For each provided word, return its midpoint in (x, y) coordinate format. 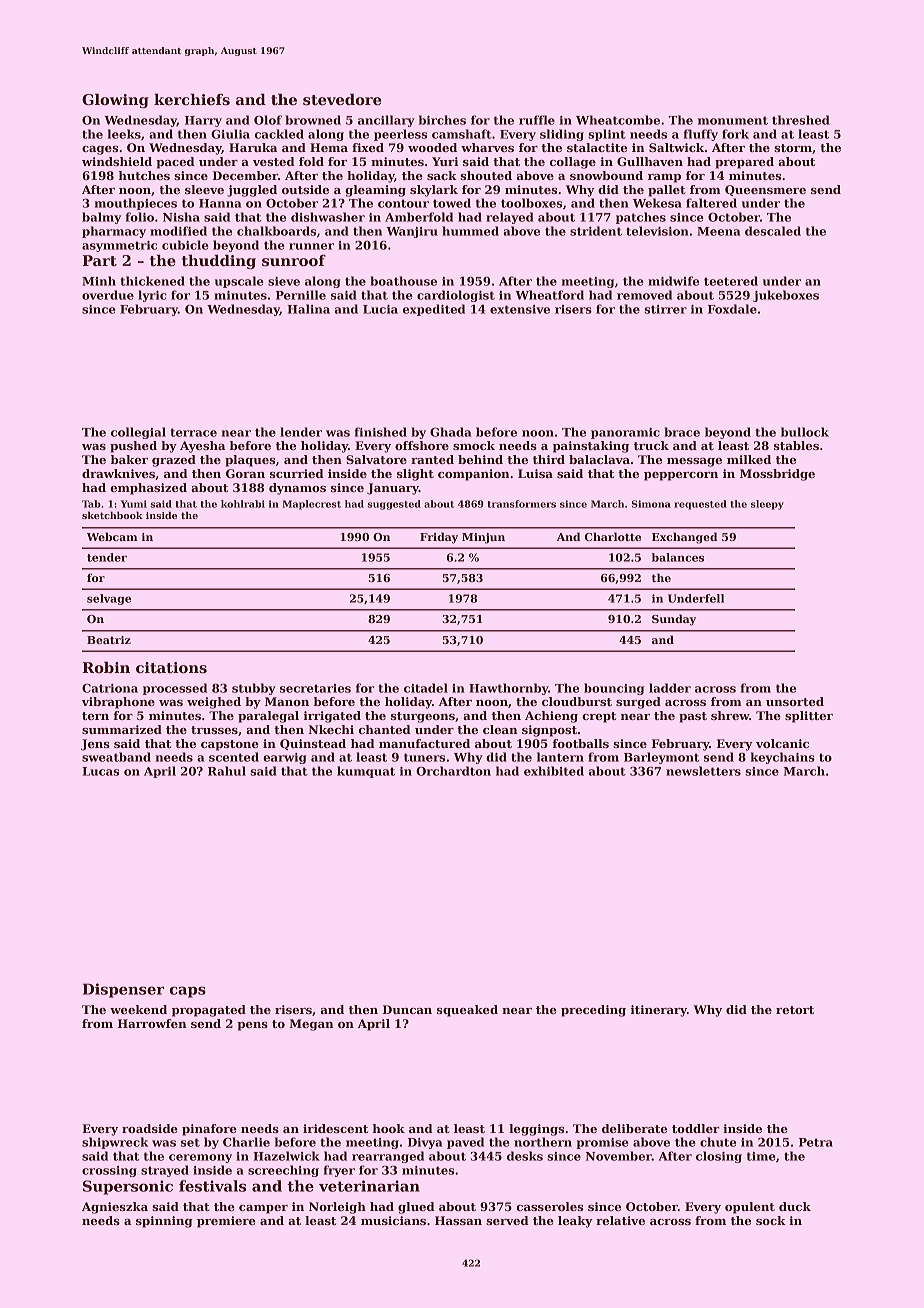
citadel (426, 688)
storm (793, 148)
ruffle (537, 120)
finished (381, 432)
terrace (193, 432)
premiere (226, 1222)
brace (682, 432)
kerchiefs (192, 99)
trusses (214, 730)
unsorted (795, 701)
